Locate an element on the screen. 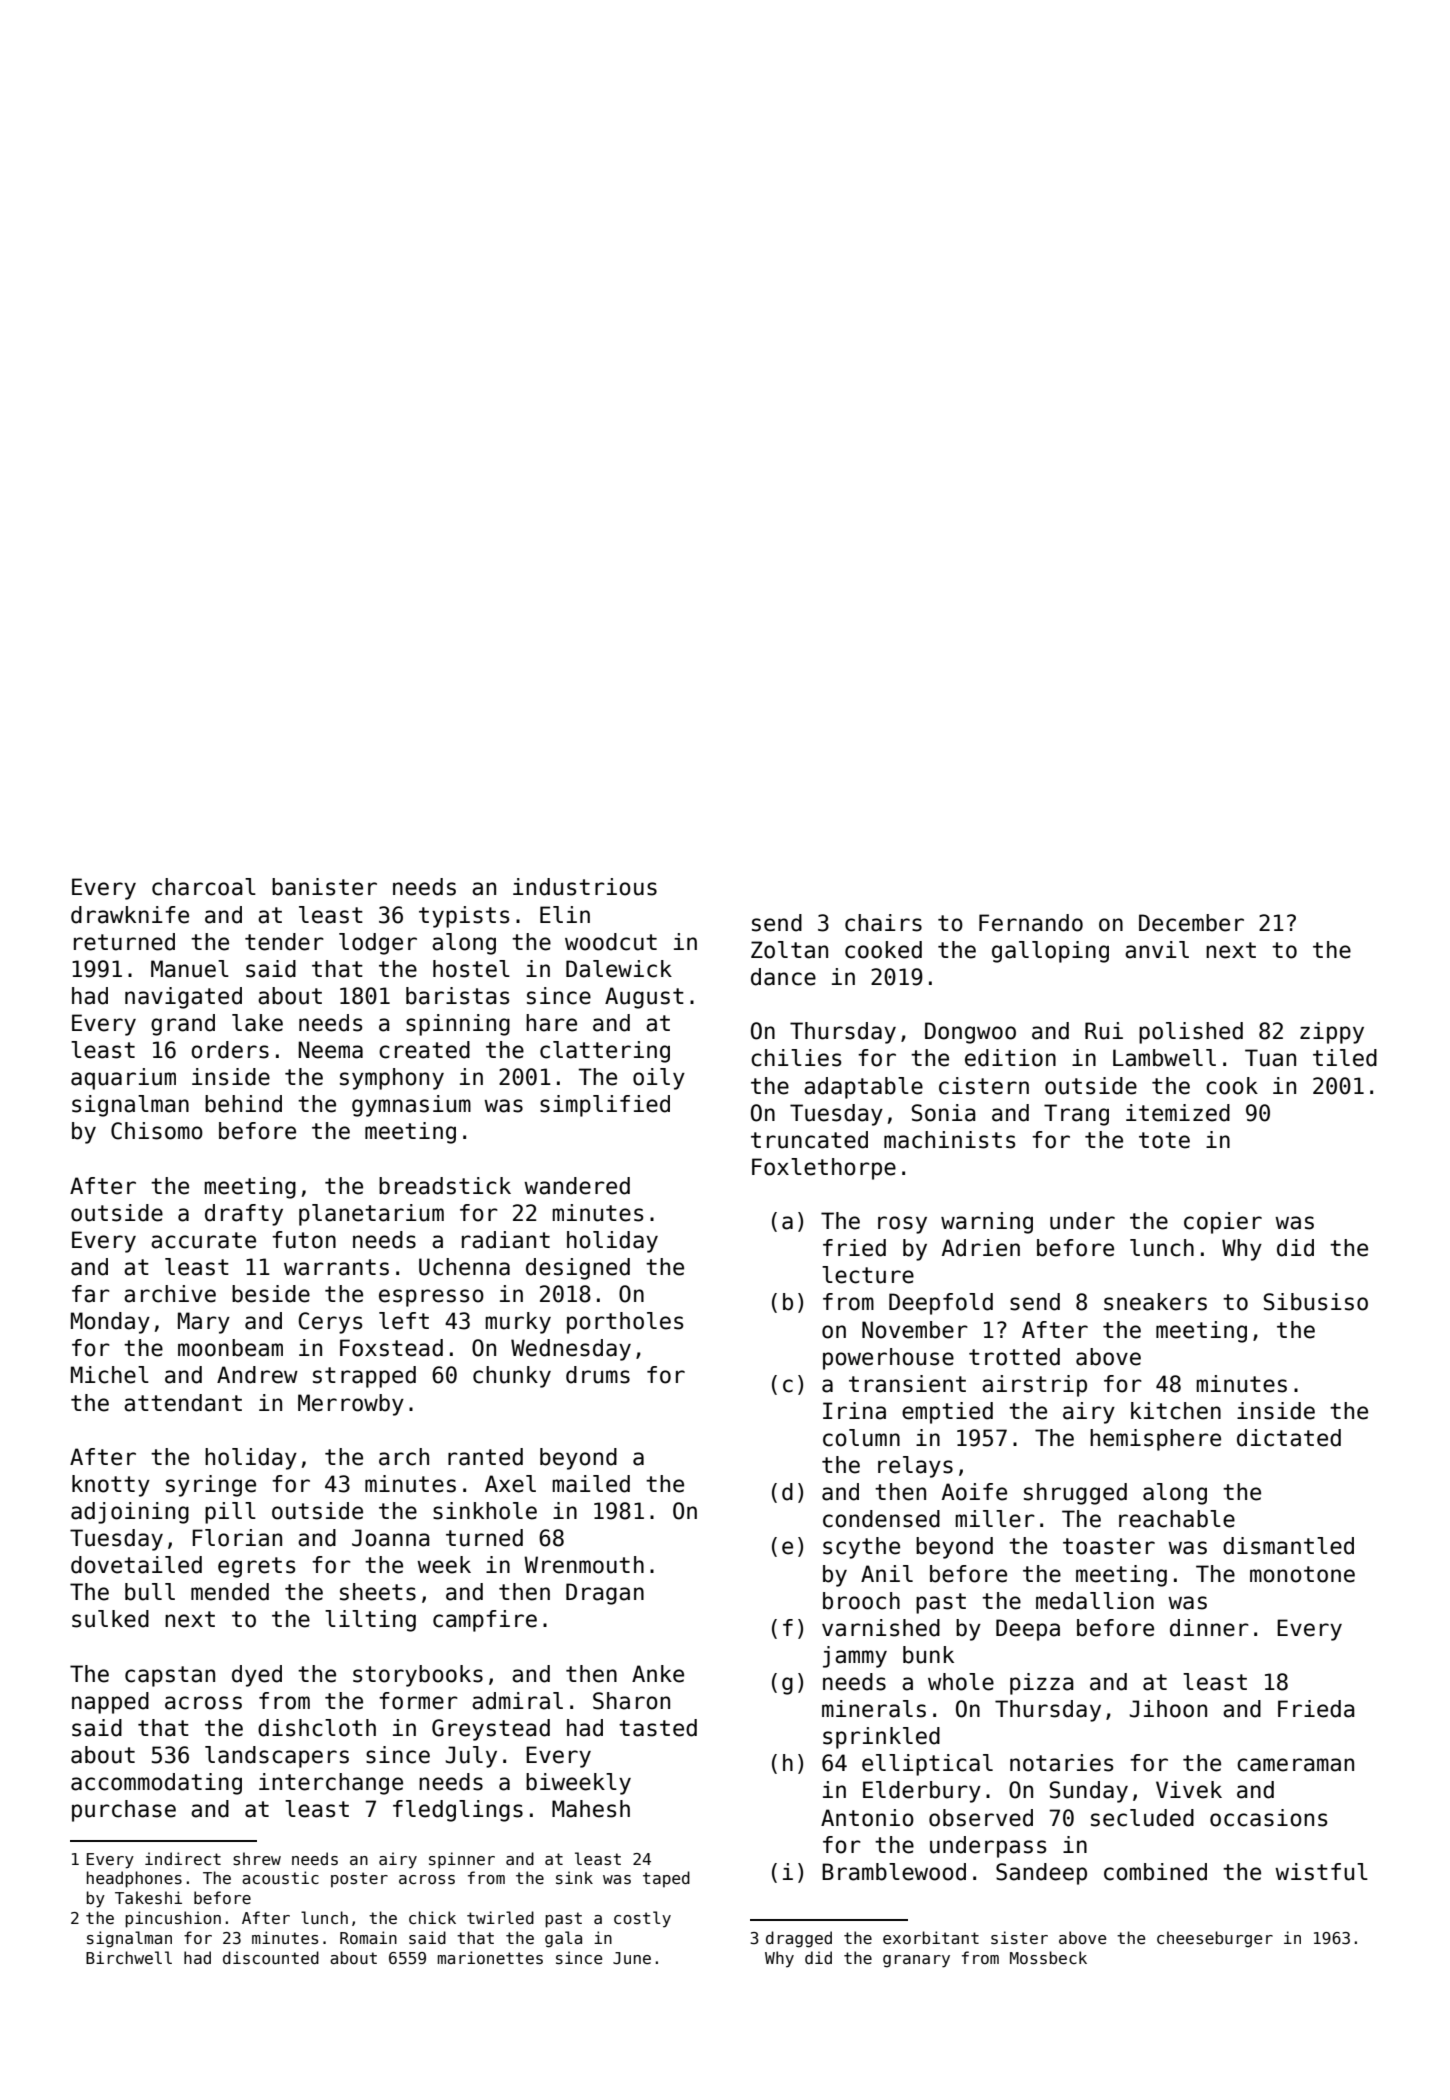  accommodating is located at coordinates (156, 1784).
